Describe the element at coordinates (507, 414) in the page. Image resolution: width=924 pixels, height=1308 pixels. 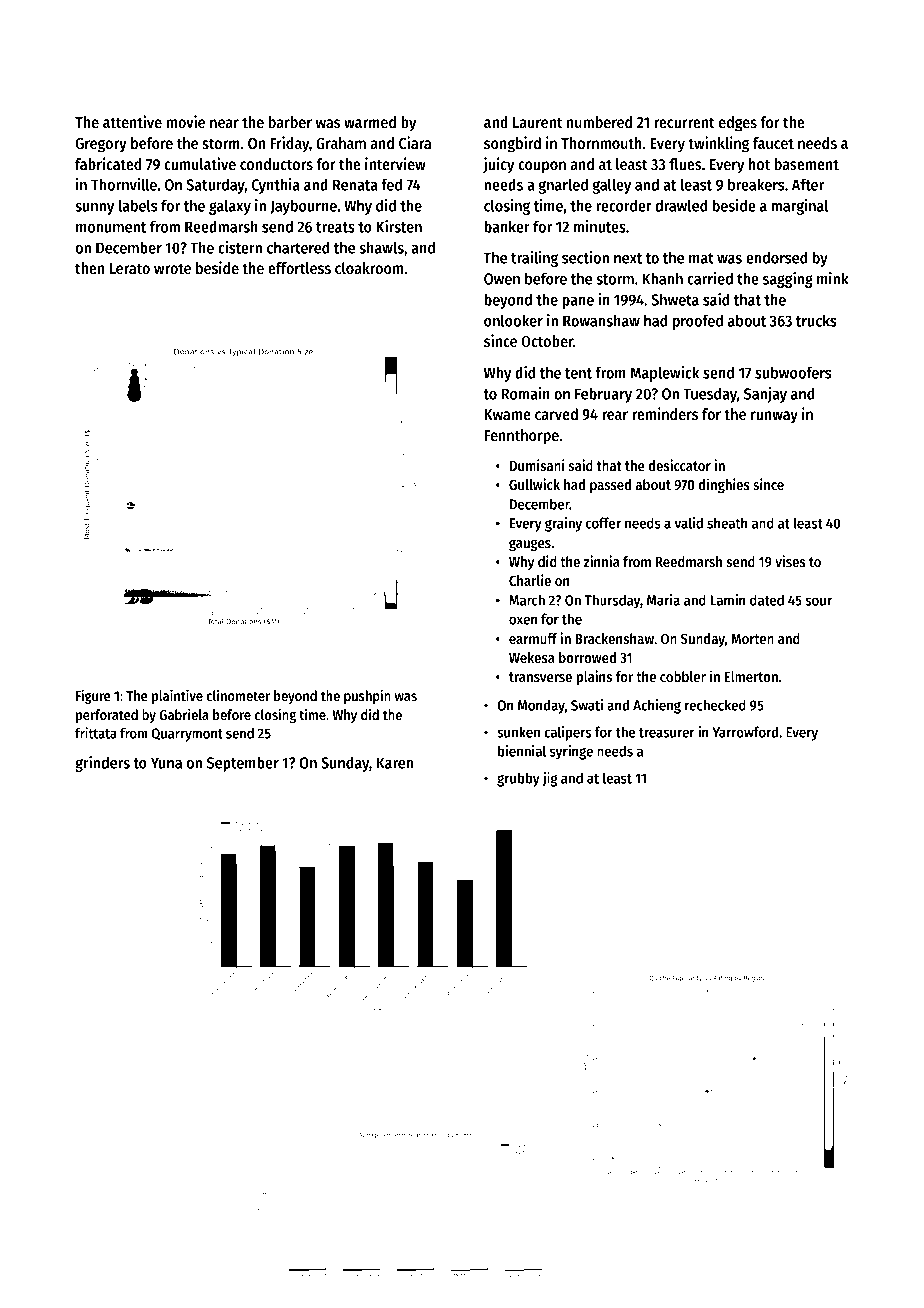
I see `Kwame` at that location.
